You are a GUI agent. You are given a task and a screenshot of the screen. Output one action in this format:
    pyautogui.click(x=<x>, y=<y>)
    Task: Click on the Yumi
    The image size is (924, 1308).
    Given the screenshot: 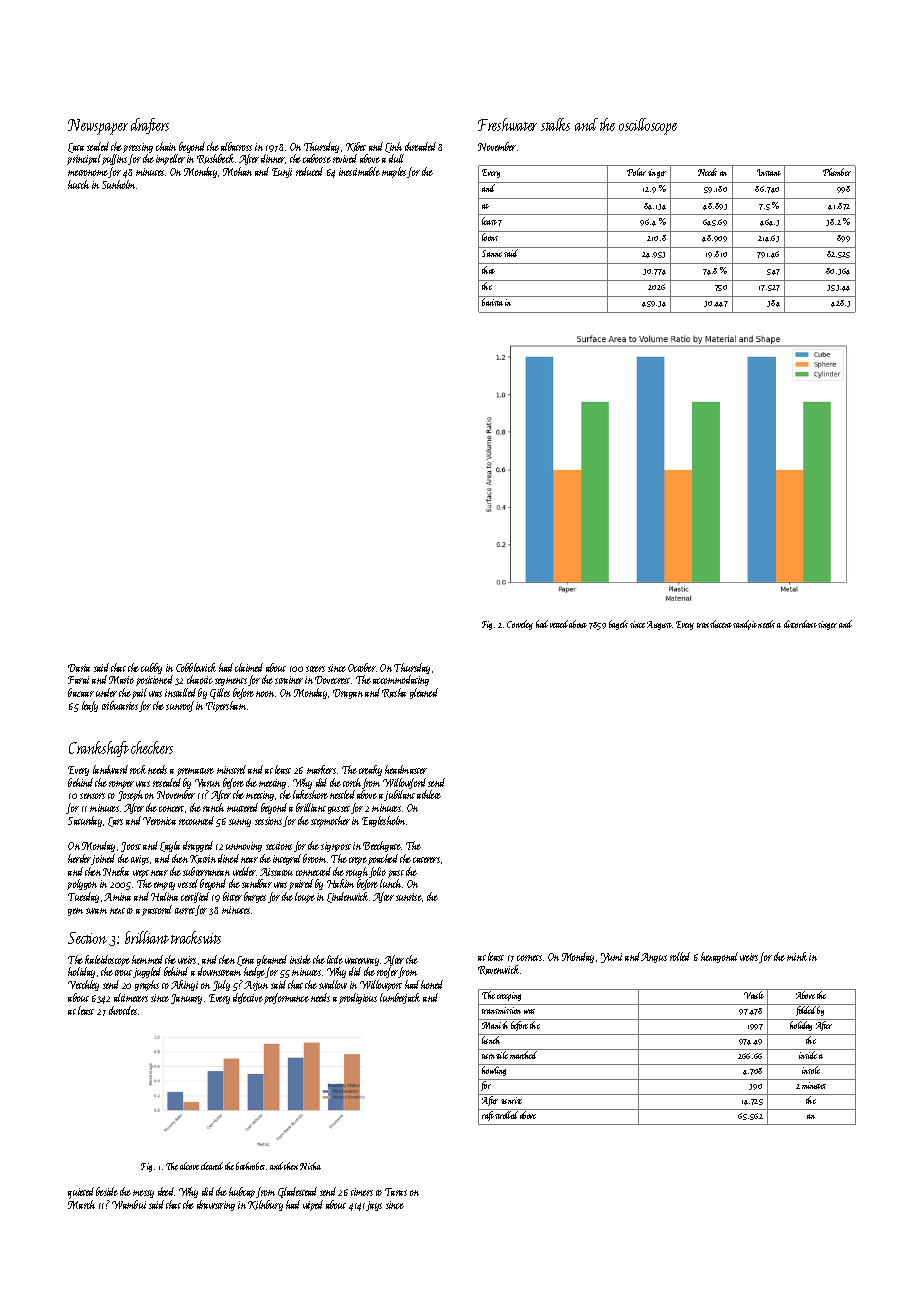 What is the action you would take?
    pyautogui.click(x=611, y=958)
